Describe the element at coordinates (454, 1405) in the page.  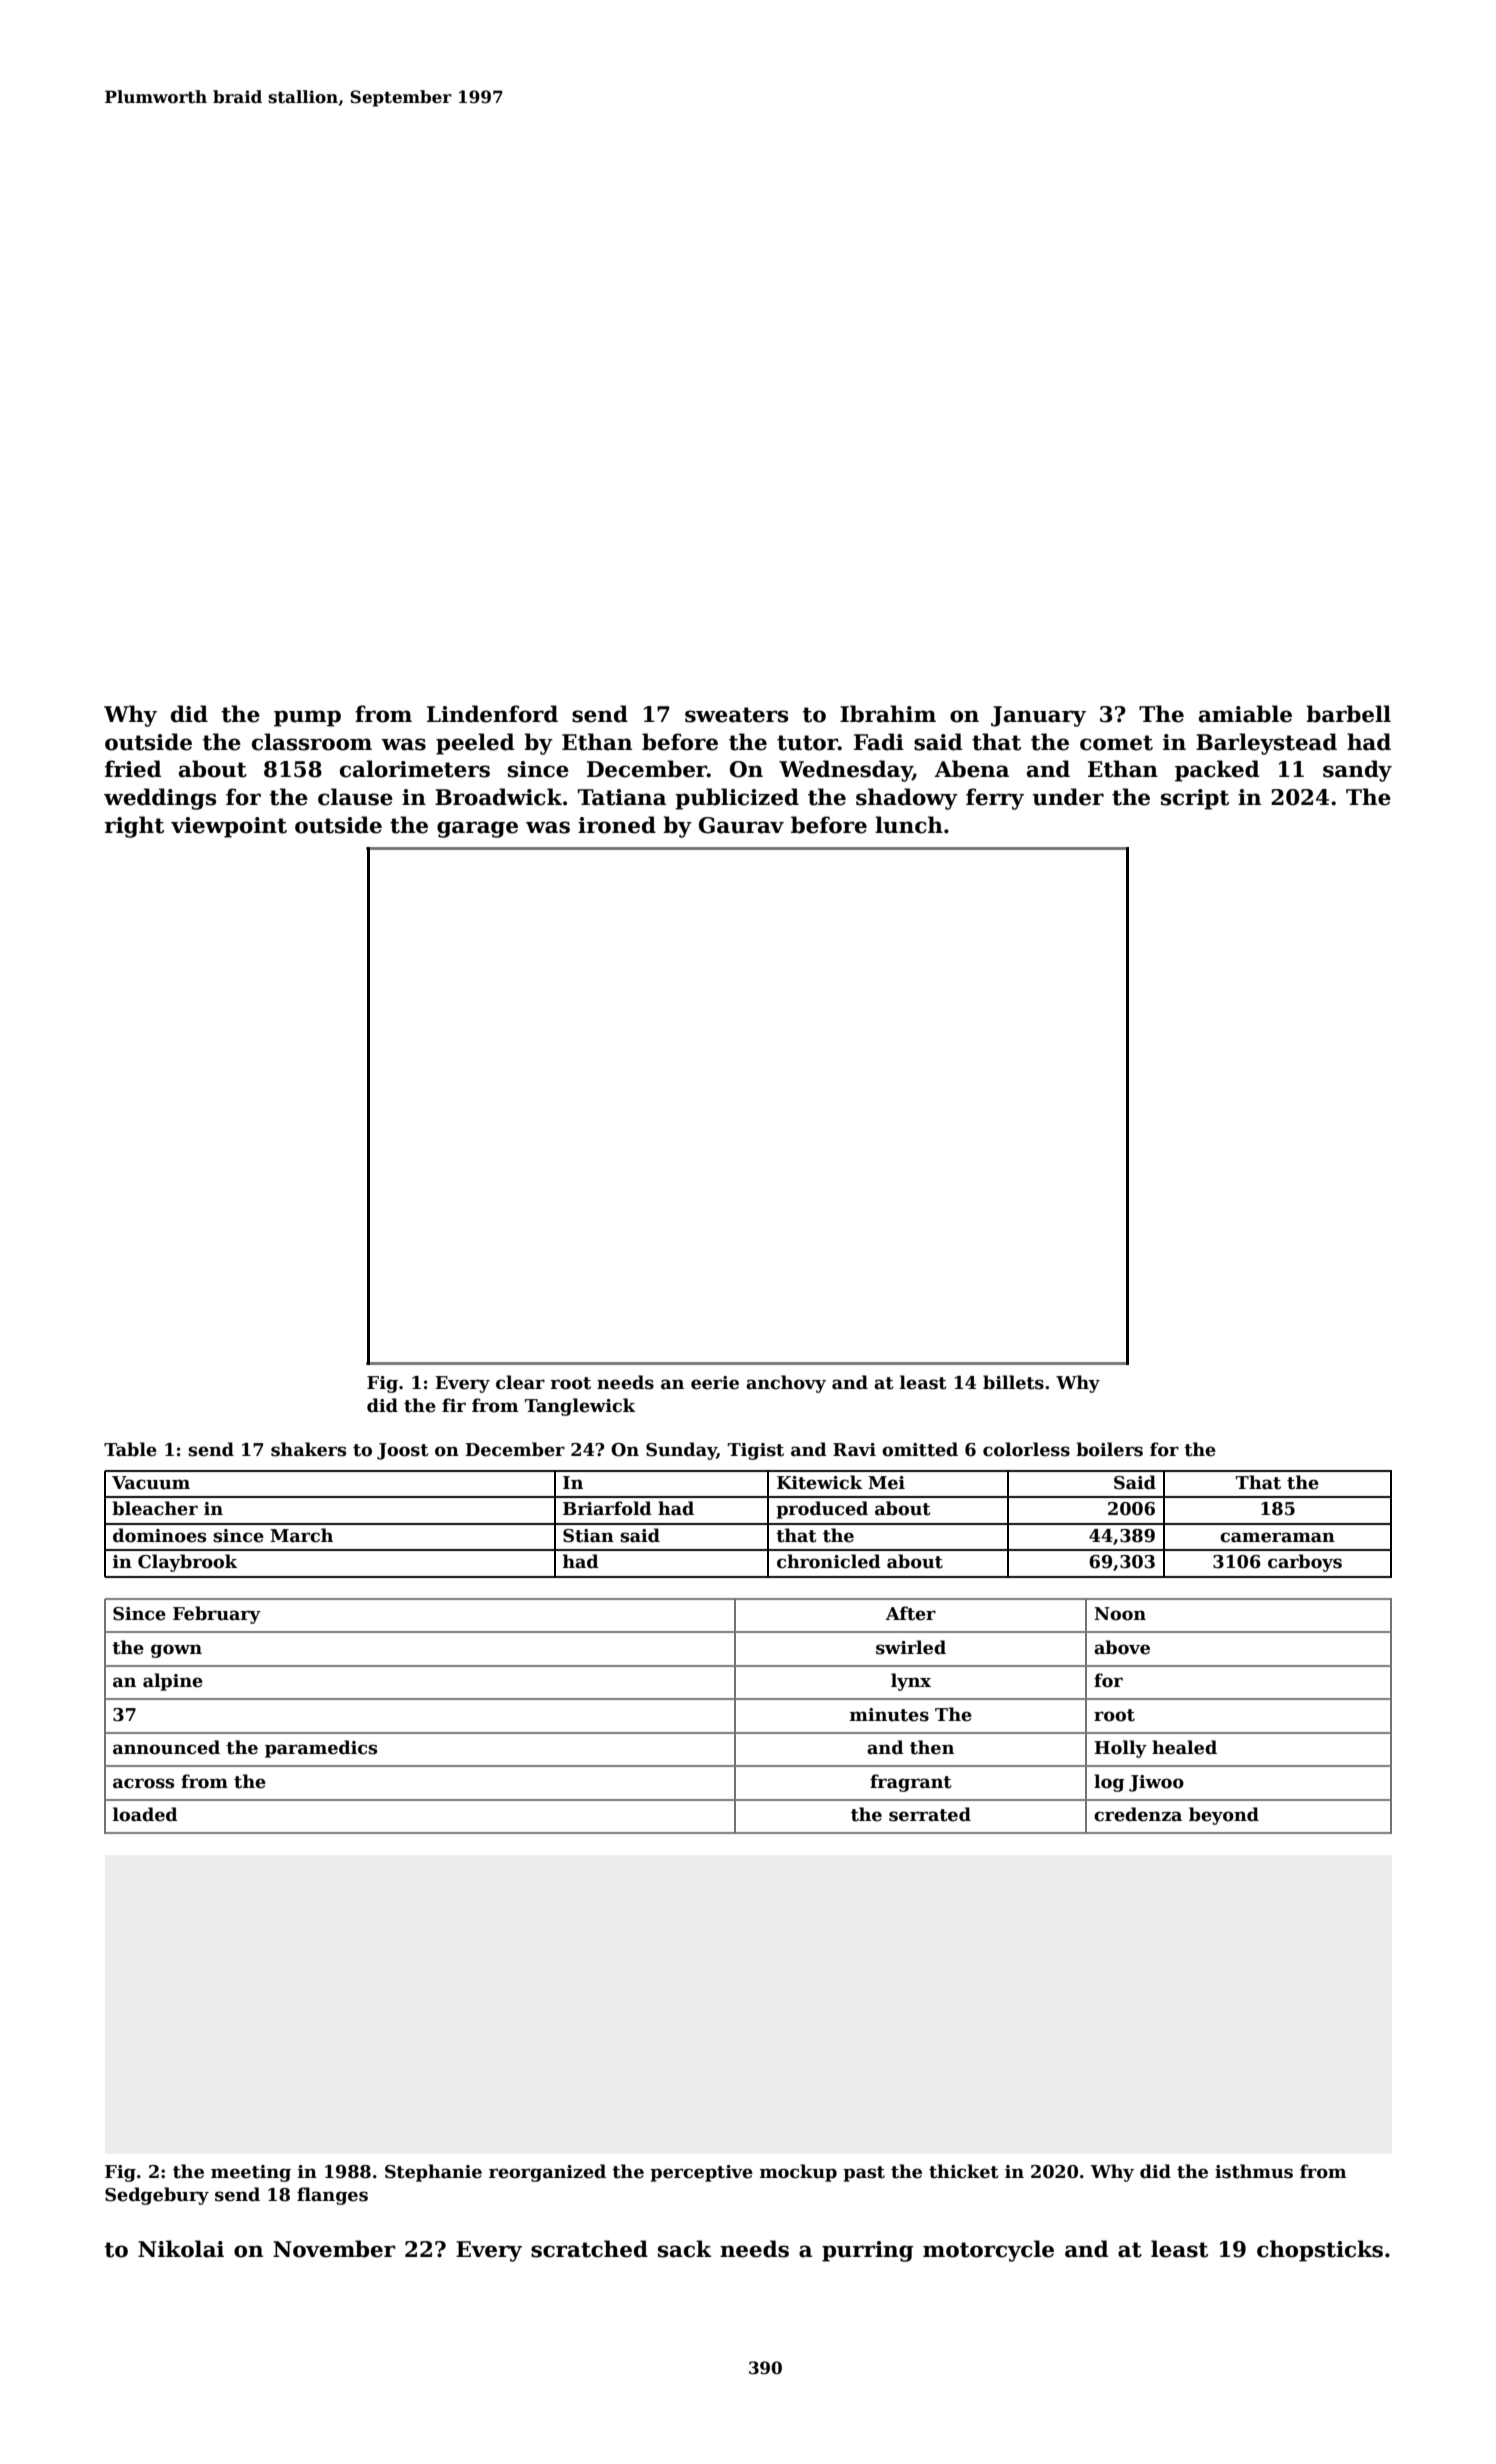
I see `fir` at that location.
